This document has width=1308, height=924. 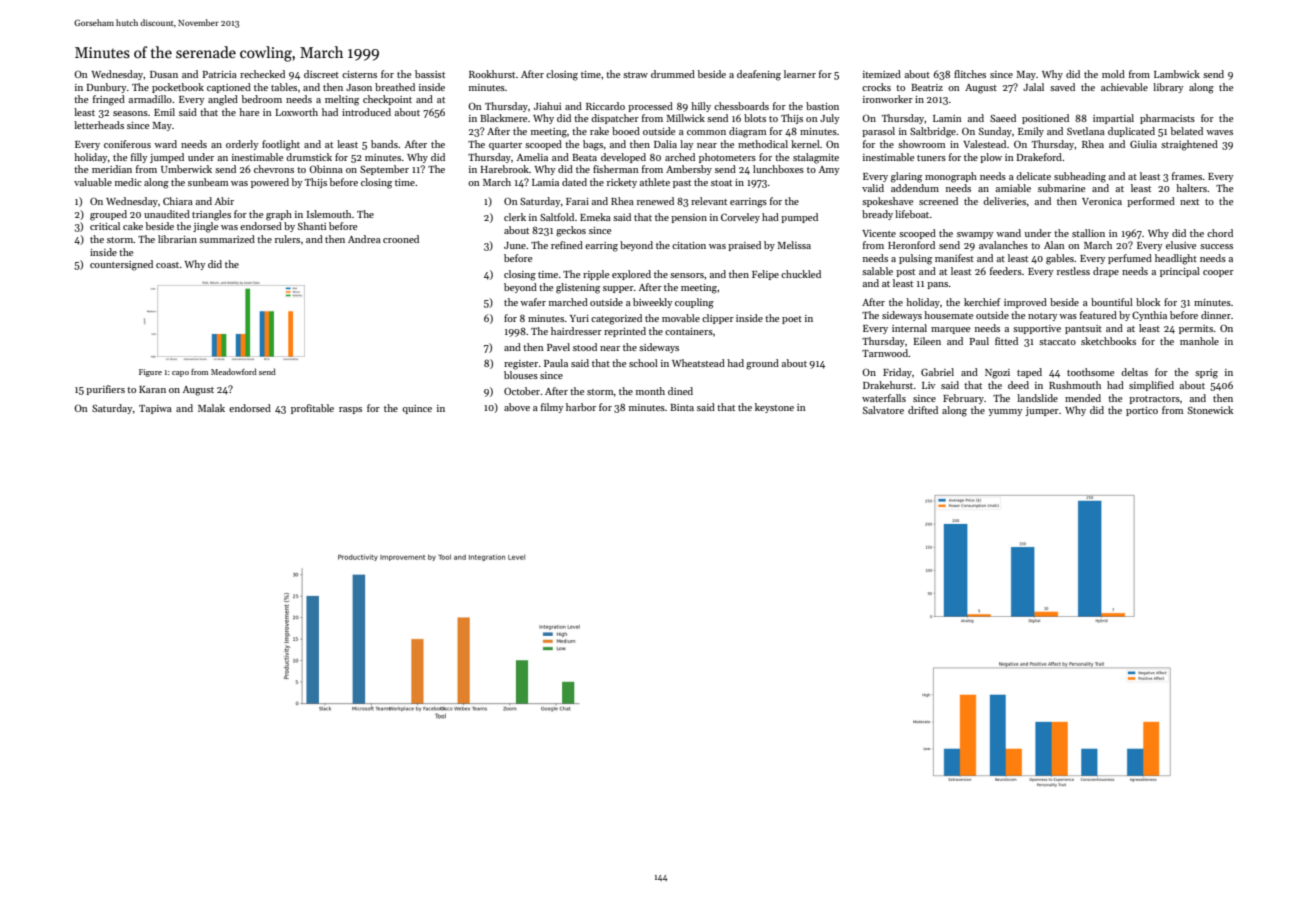 I want to click on Riccardo, so click(x=605, y=106).
